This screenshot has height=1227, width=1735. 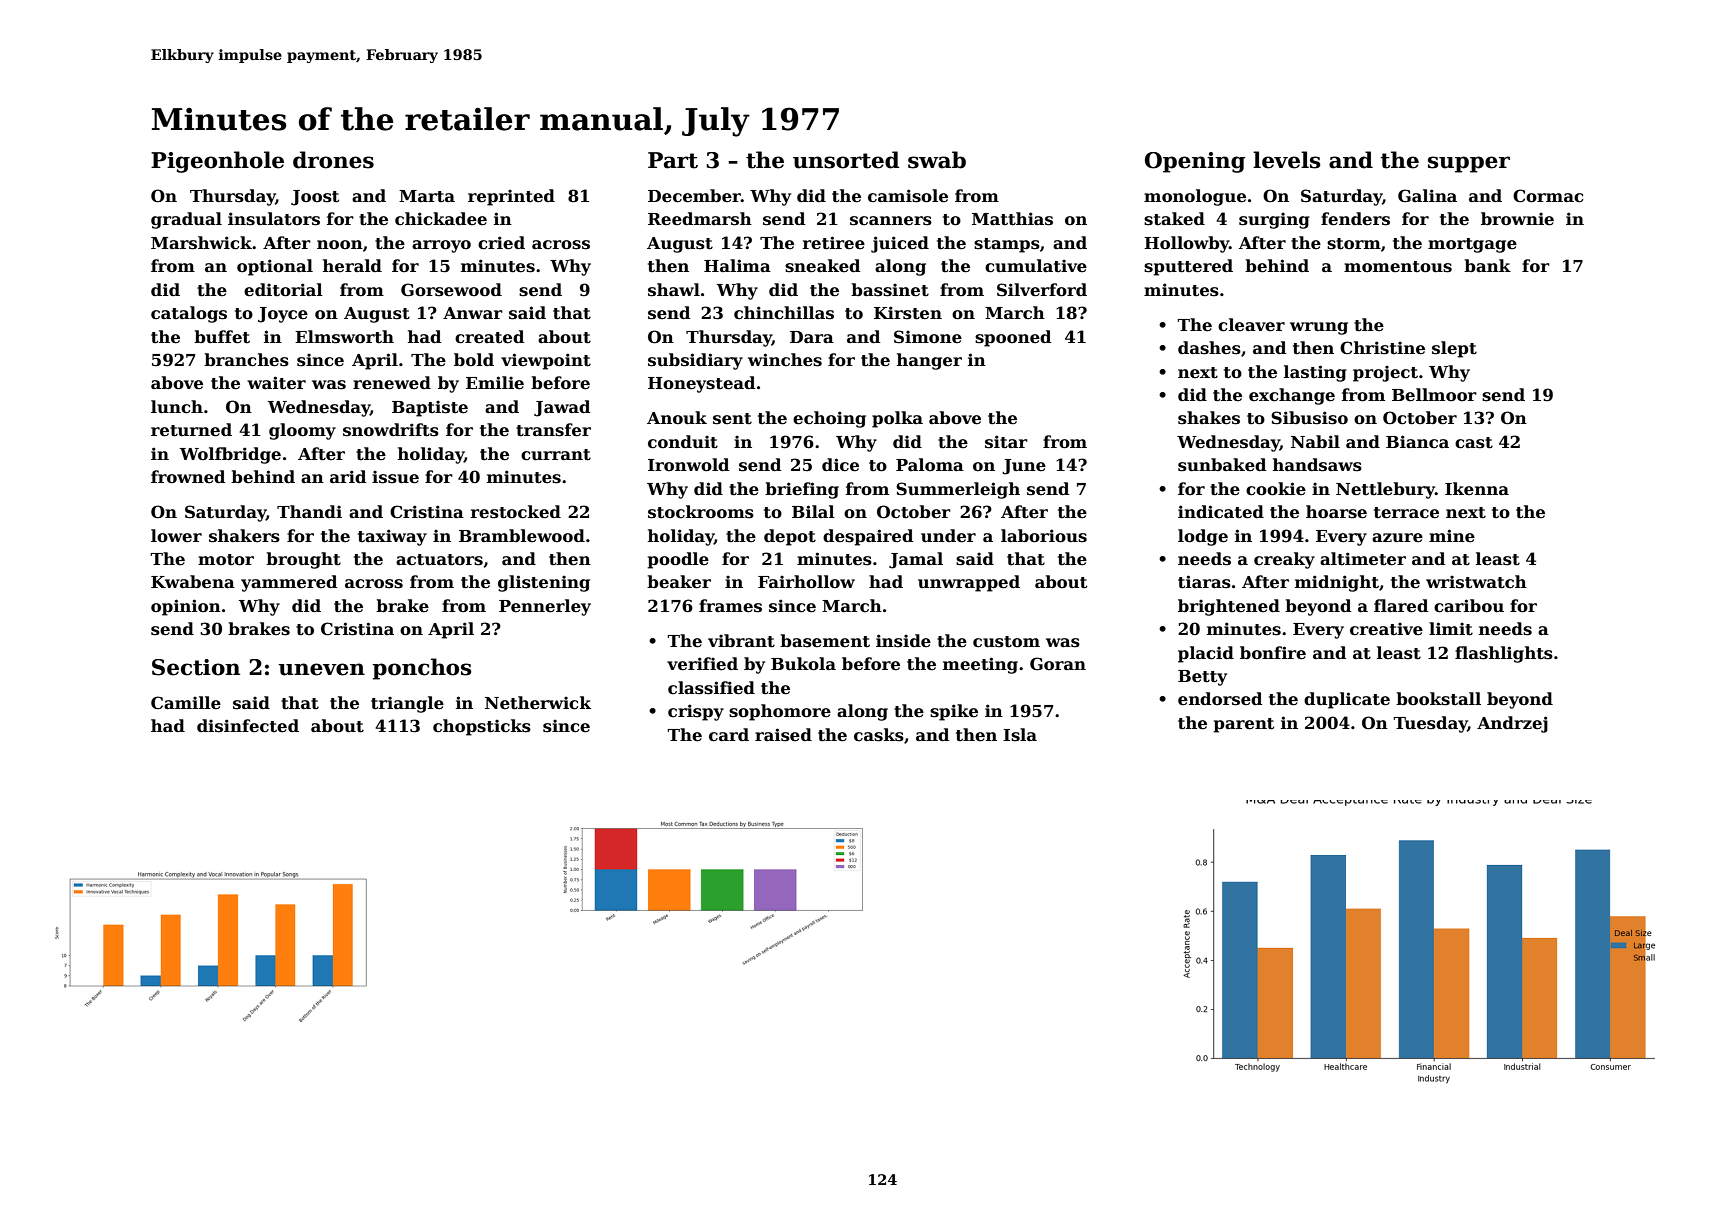 What do you see at coordinates (908, 196) in the screenshot?
I see `camisole` at bounding box center [908, 196].
